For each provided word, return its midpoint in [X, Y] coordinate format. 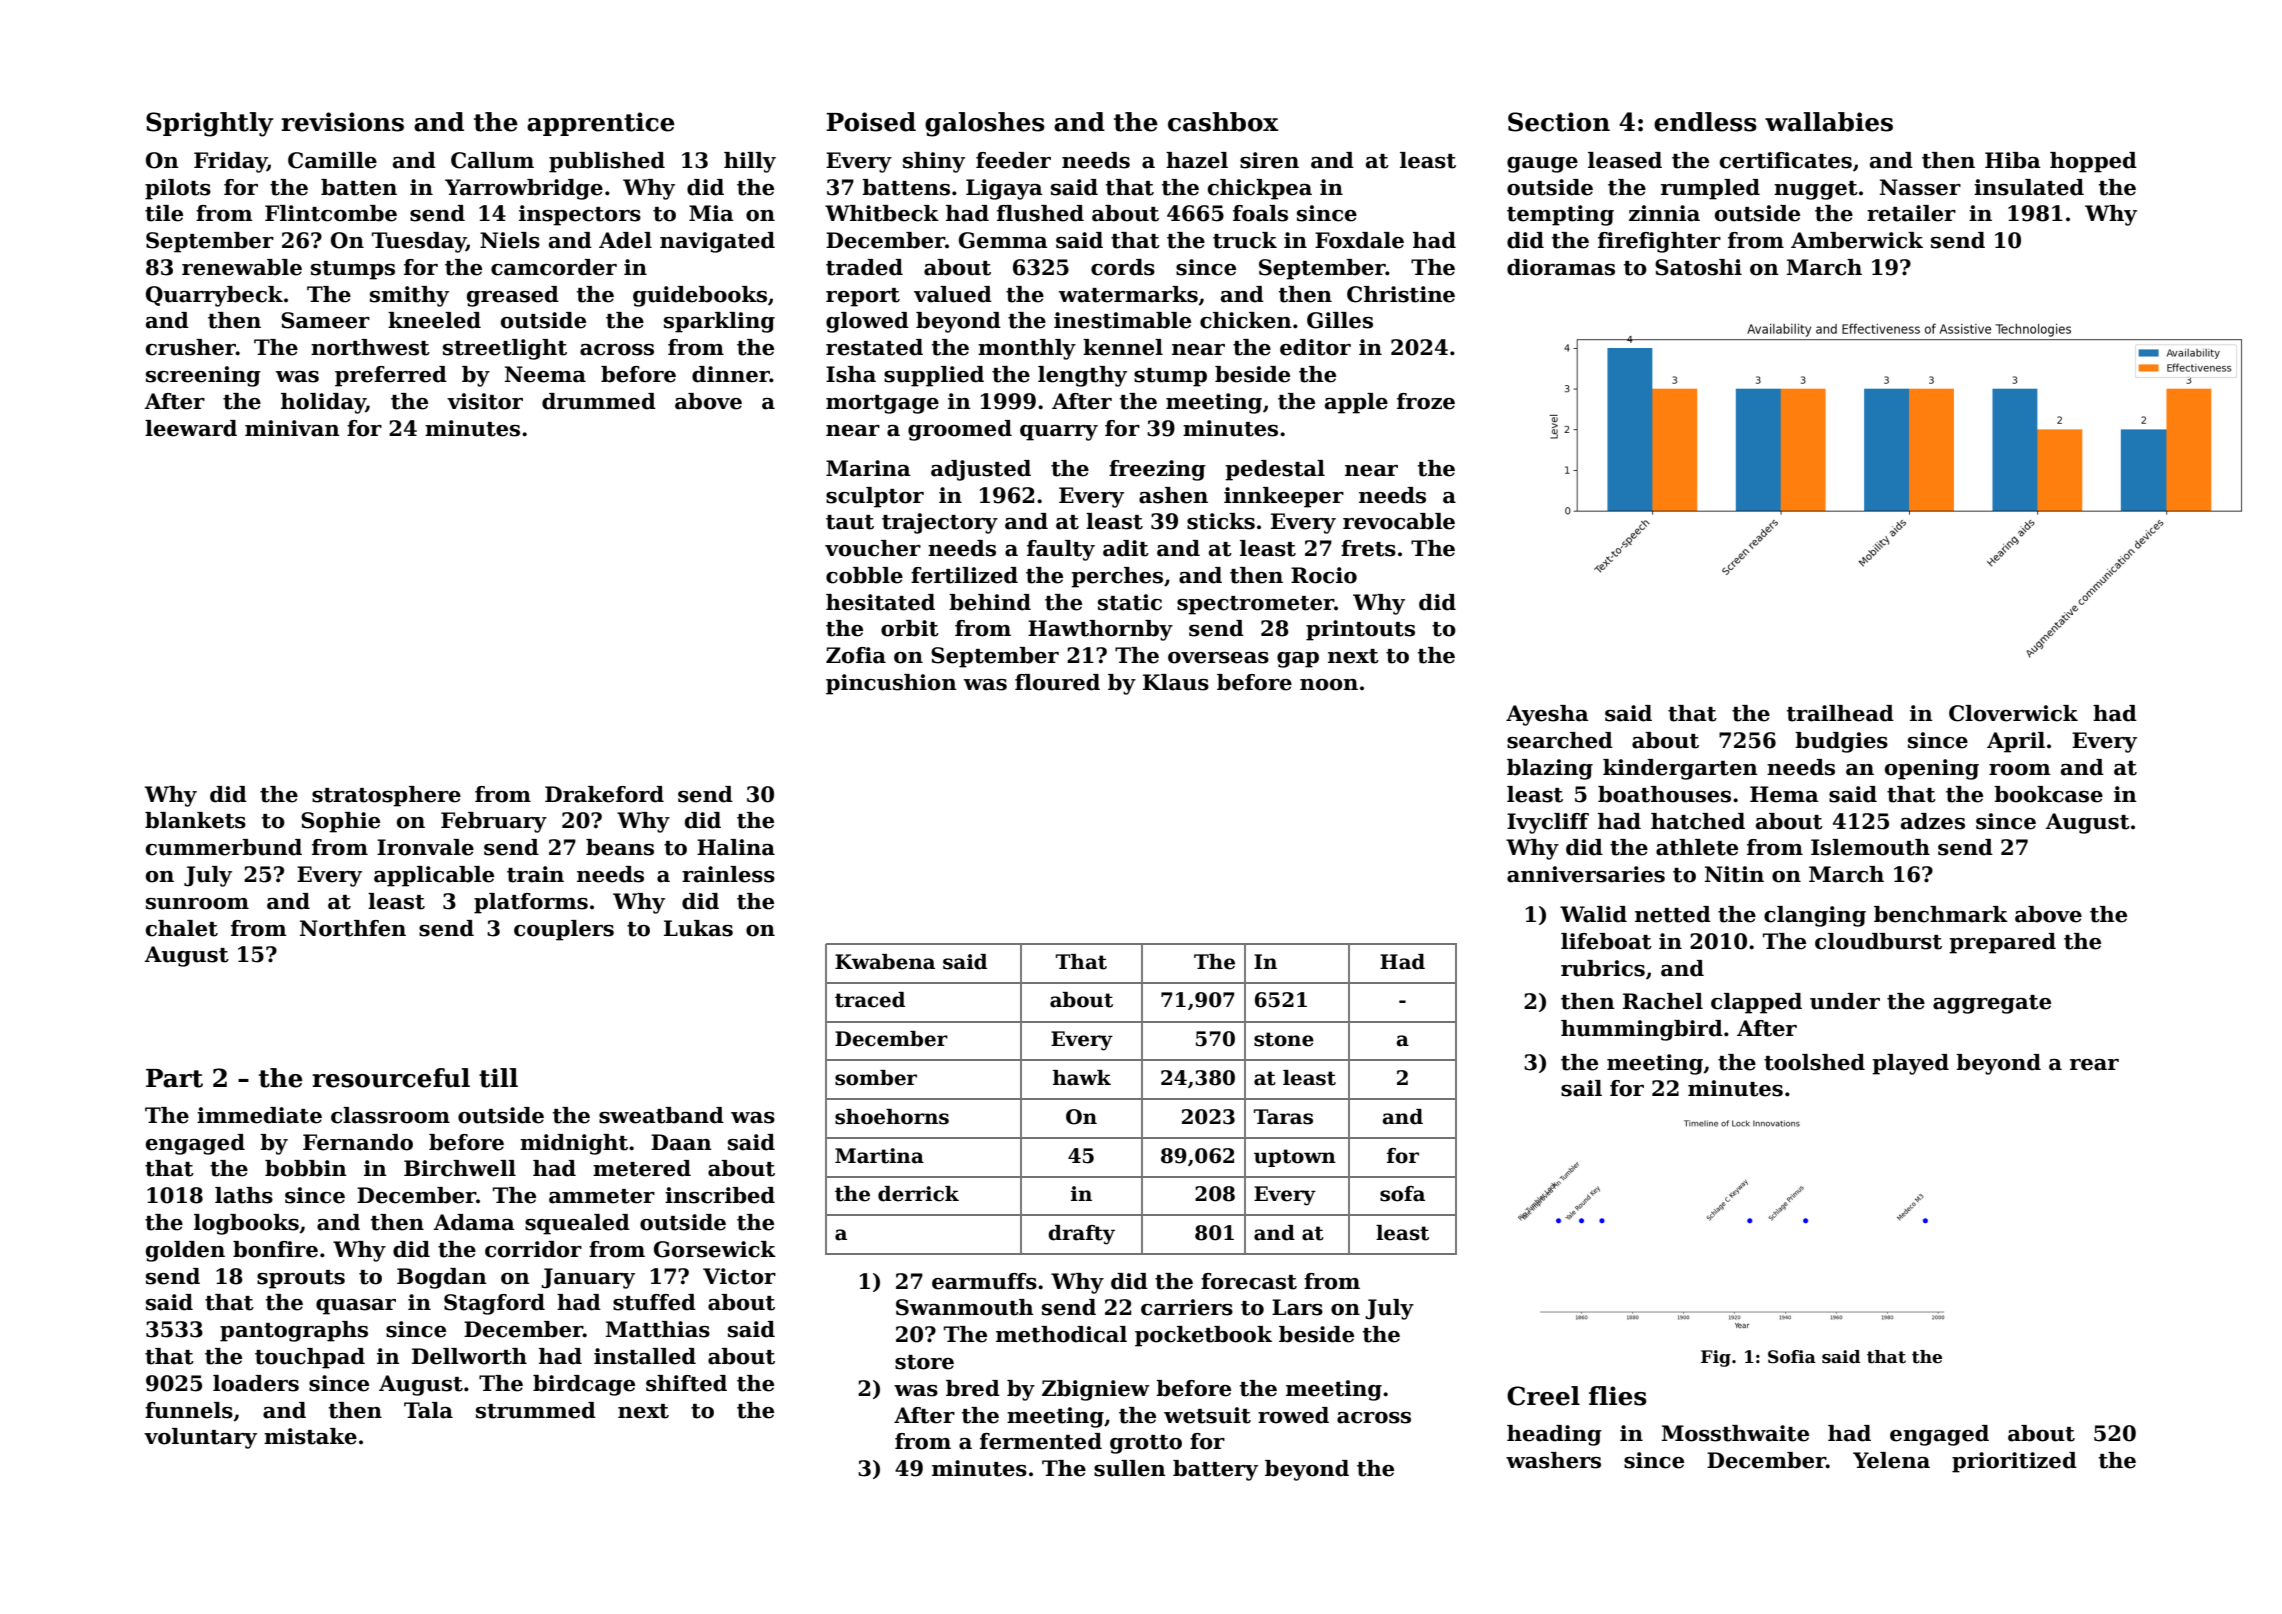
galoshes [985, 124]
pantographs [294, 1331]
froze [1426, 401]
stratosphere [386, 796]
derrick [918, 1194]
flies [1618, 1396]
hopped [2093, 162]
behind [990, 602]
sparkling [719, 322]
